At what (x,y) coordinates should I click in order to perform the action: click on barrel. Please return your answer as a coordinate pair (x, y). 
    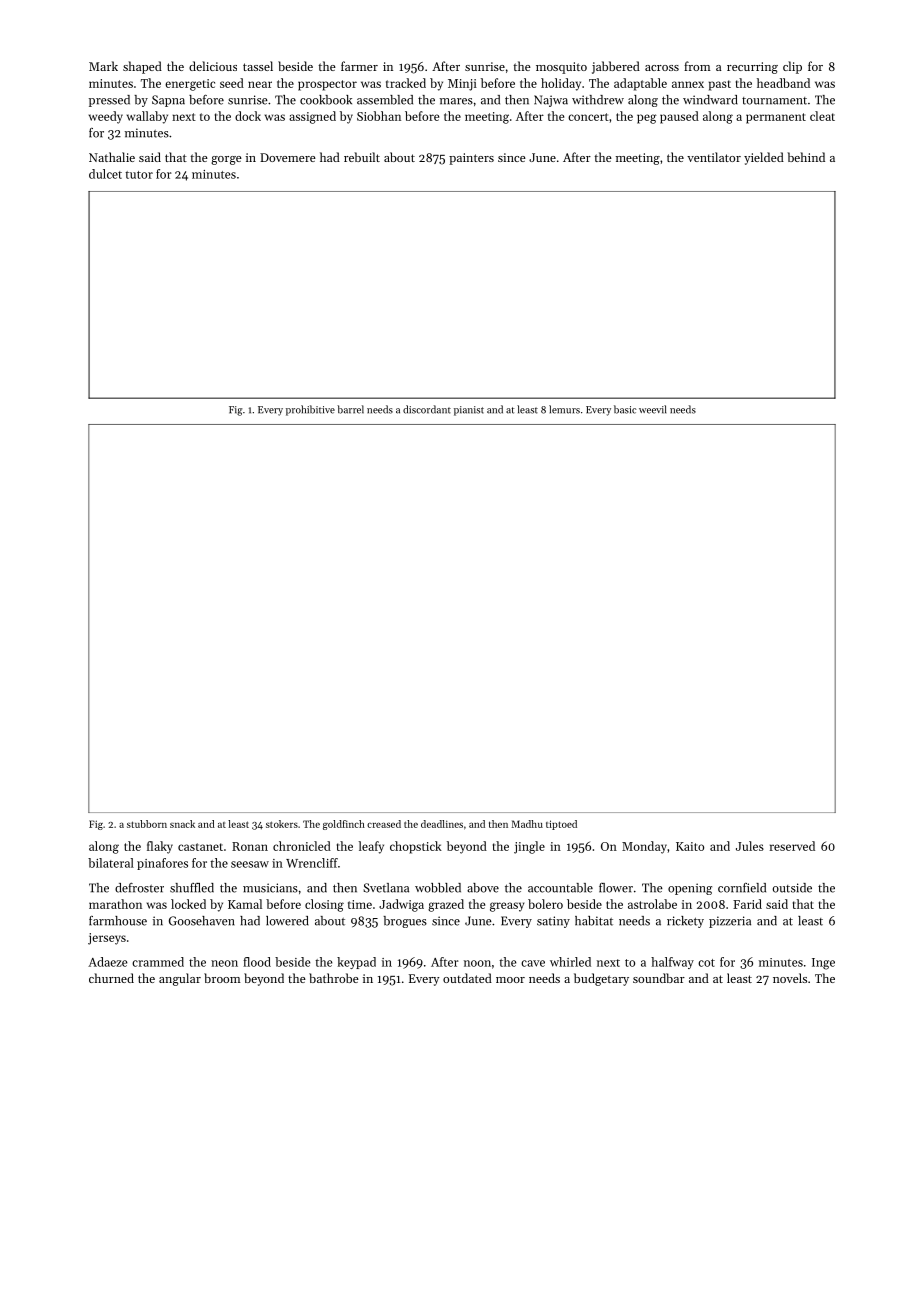
    Looking at the image, I should click on (350, 409).
